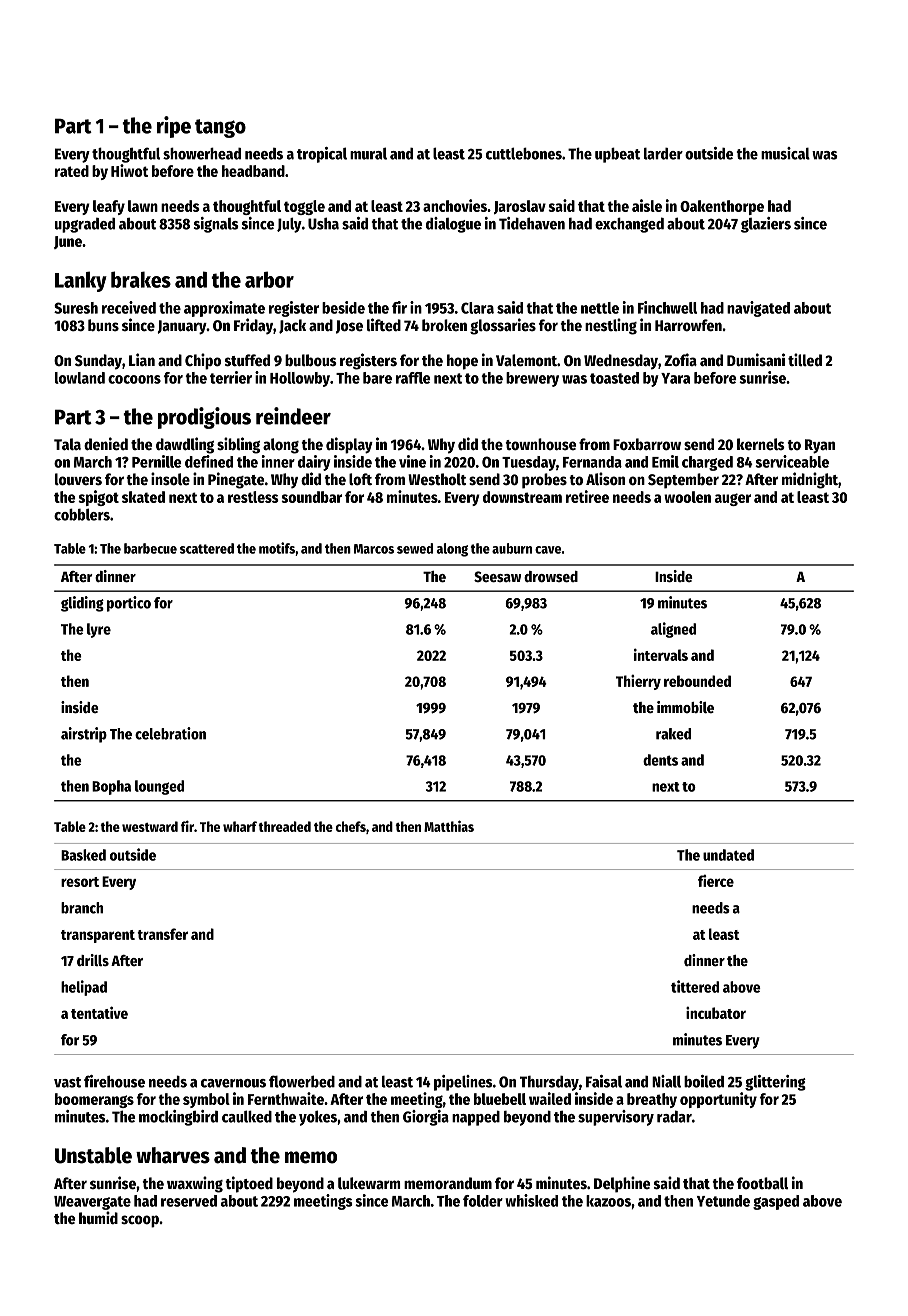 The height and width of the screenshot is (1316, 908). I want to click on Marcos, so click(374, 549).
